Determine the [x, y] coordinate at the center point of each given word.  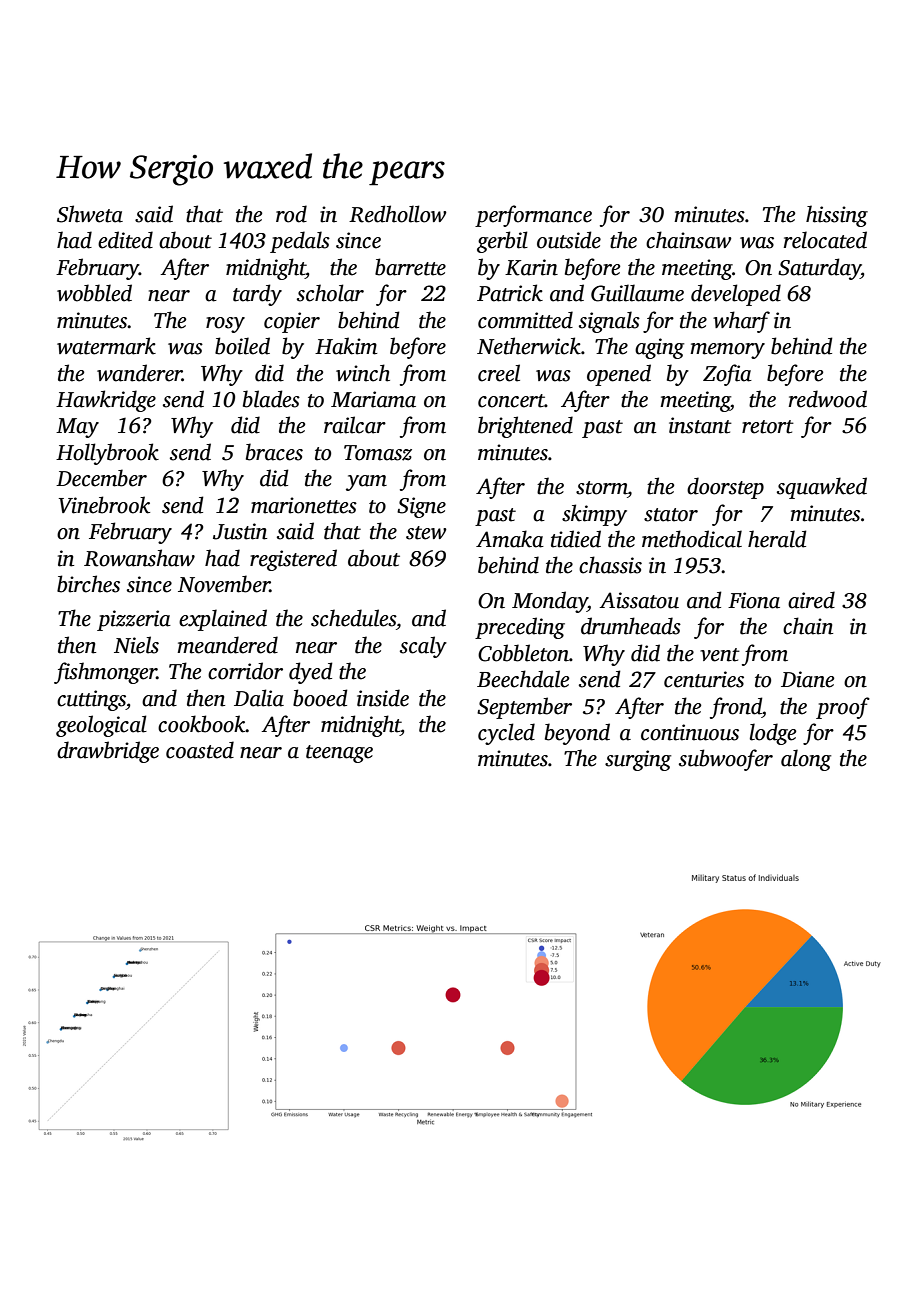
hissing [837, 216]
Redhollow [398, 214]
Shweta [90, 214]
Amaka [510, 539]
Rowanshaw [139, 558]
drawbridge [108, 752]
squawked [822, 488]
